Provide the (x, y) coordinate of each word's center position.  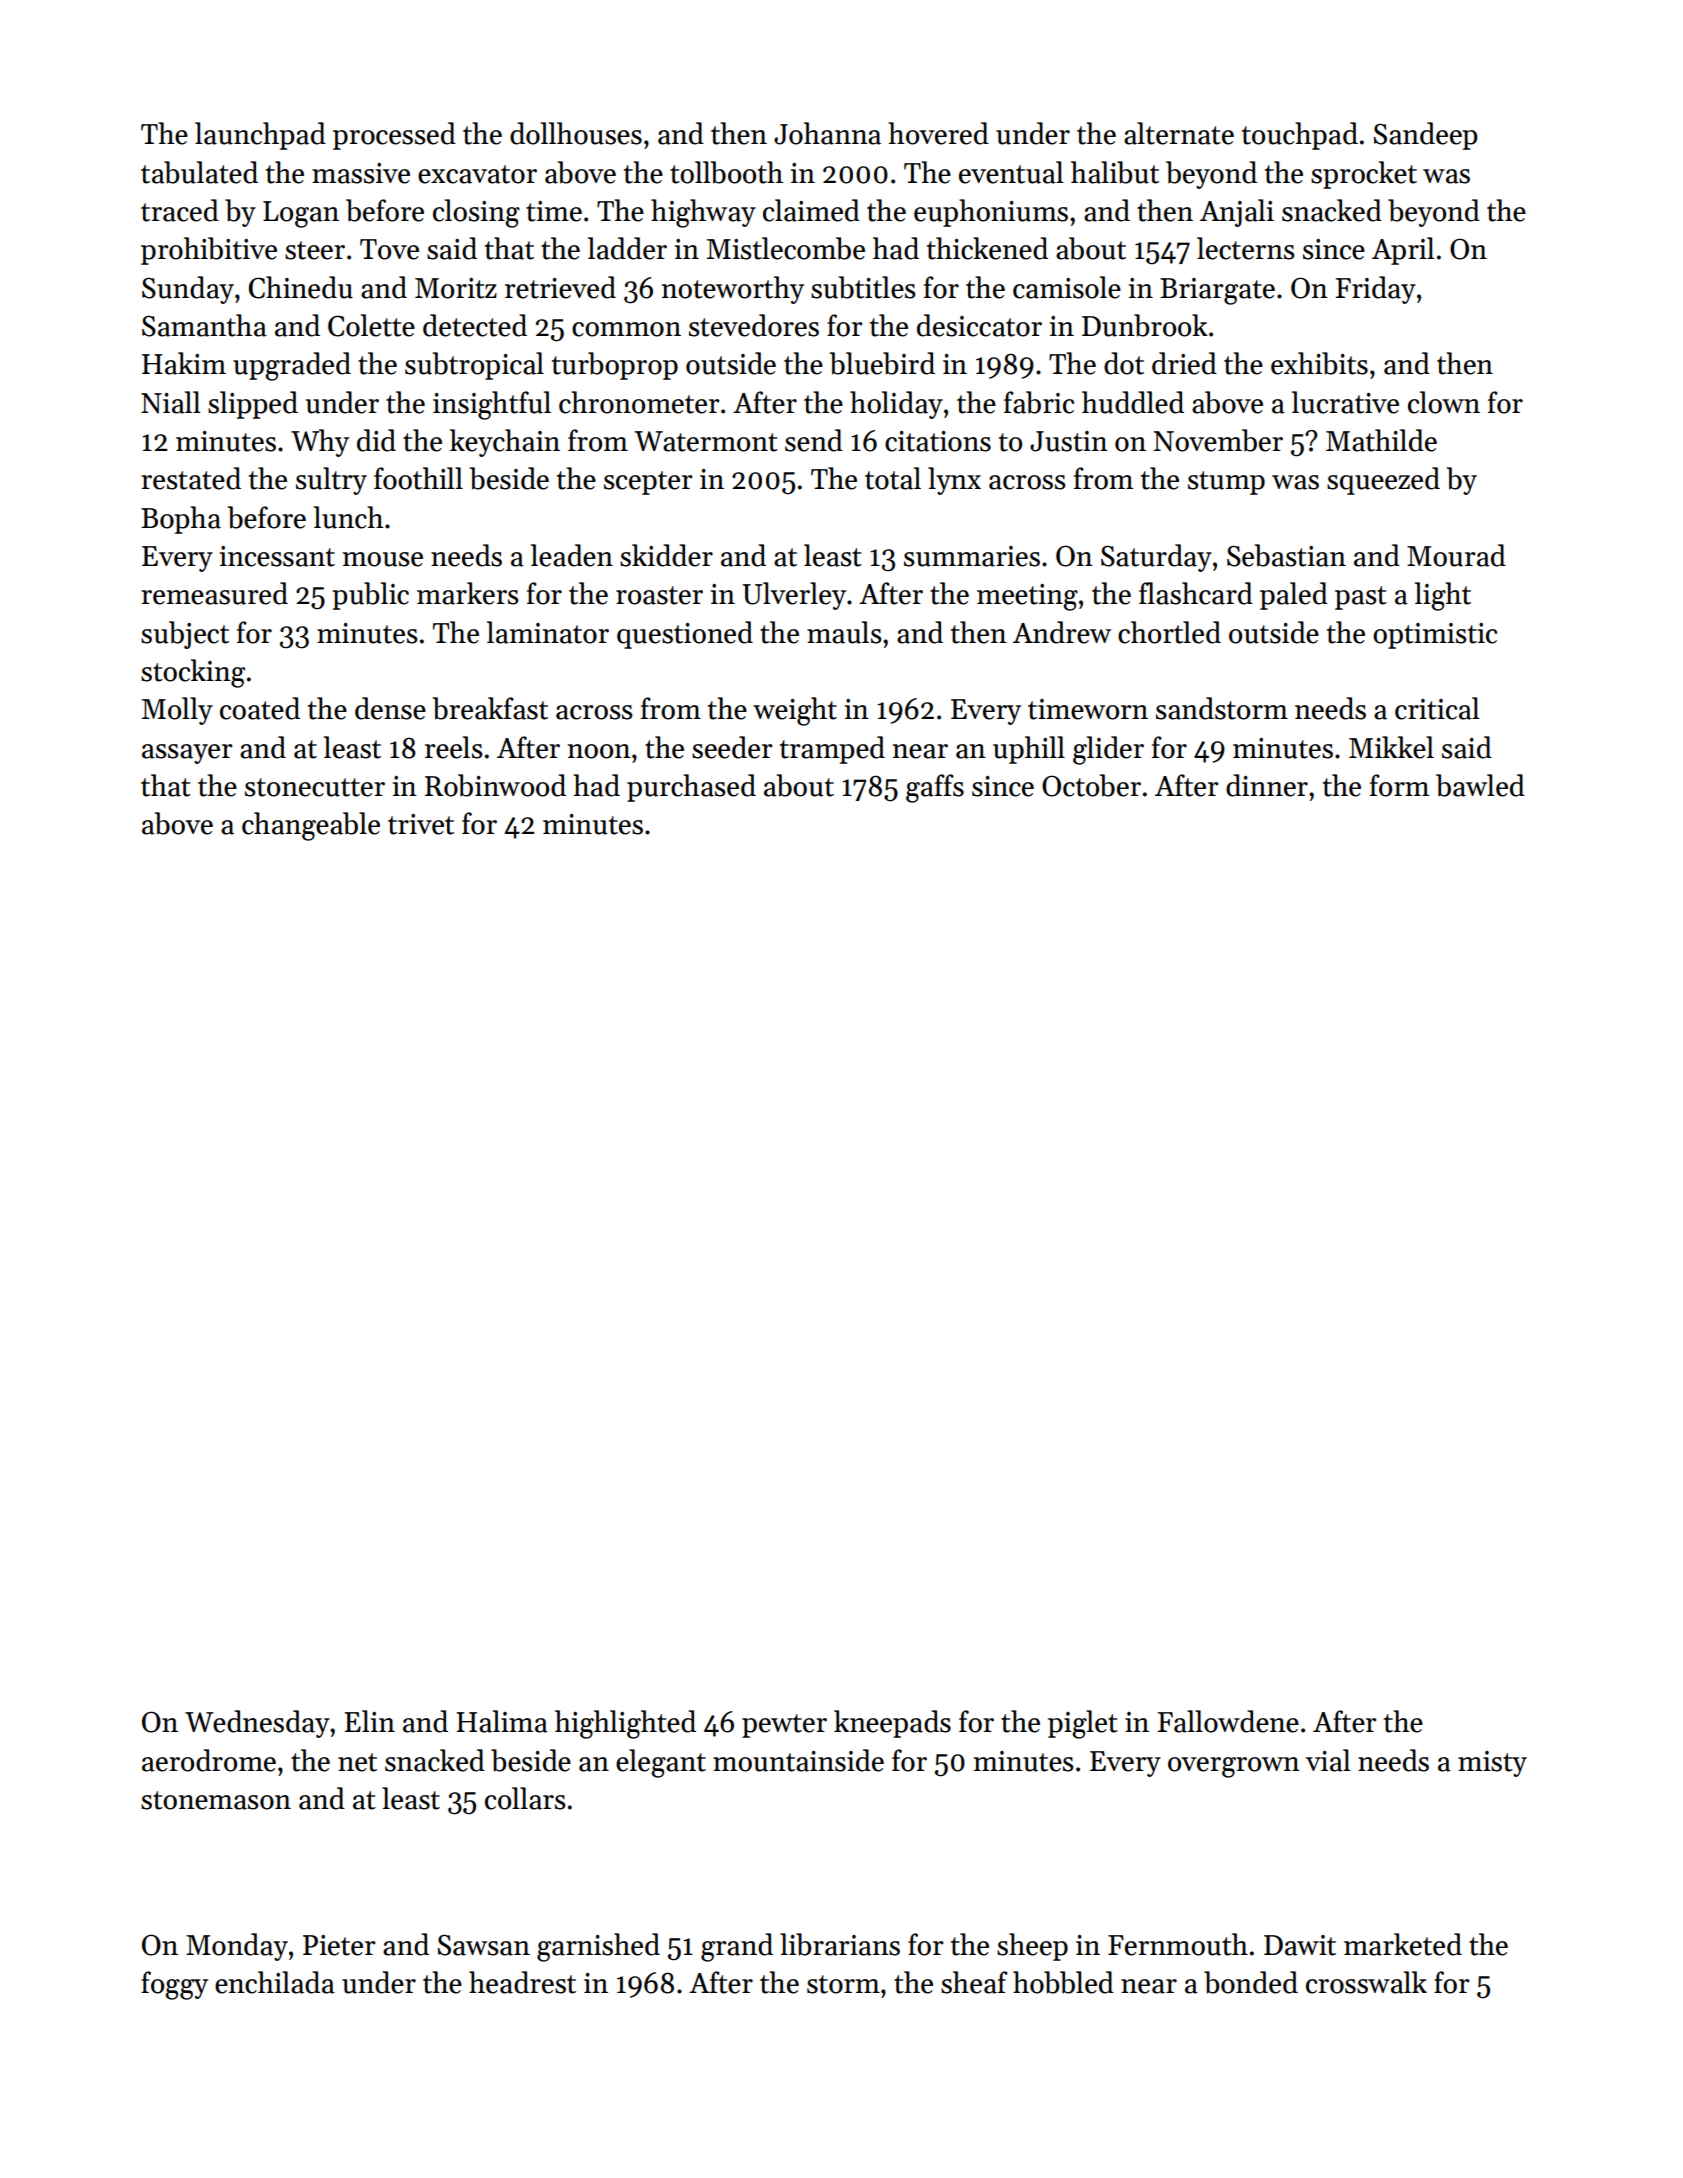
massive (361, 173)
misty (1492, 1764)
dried (1184, 363)
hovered (939, 133)
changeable (311, 826)
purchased (691, 788)
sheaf (974, 1982)
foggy (174, 1985)
